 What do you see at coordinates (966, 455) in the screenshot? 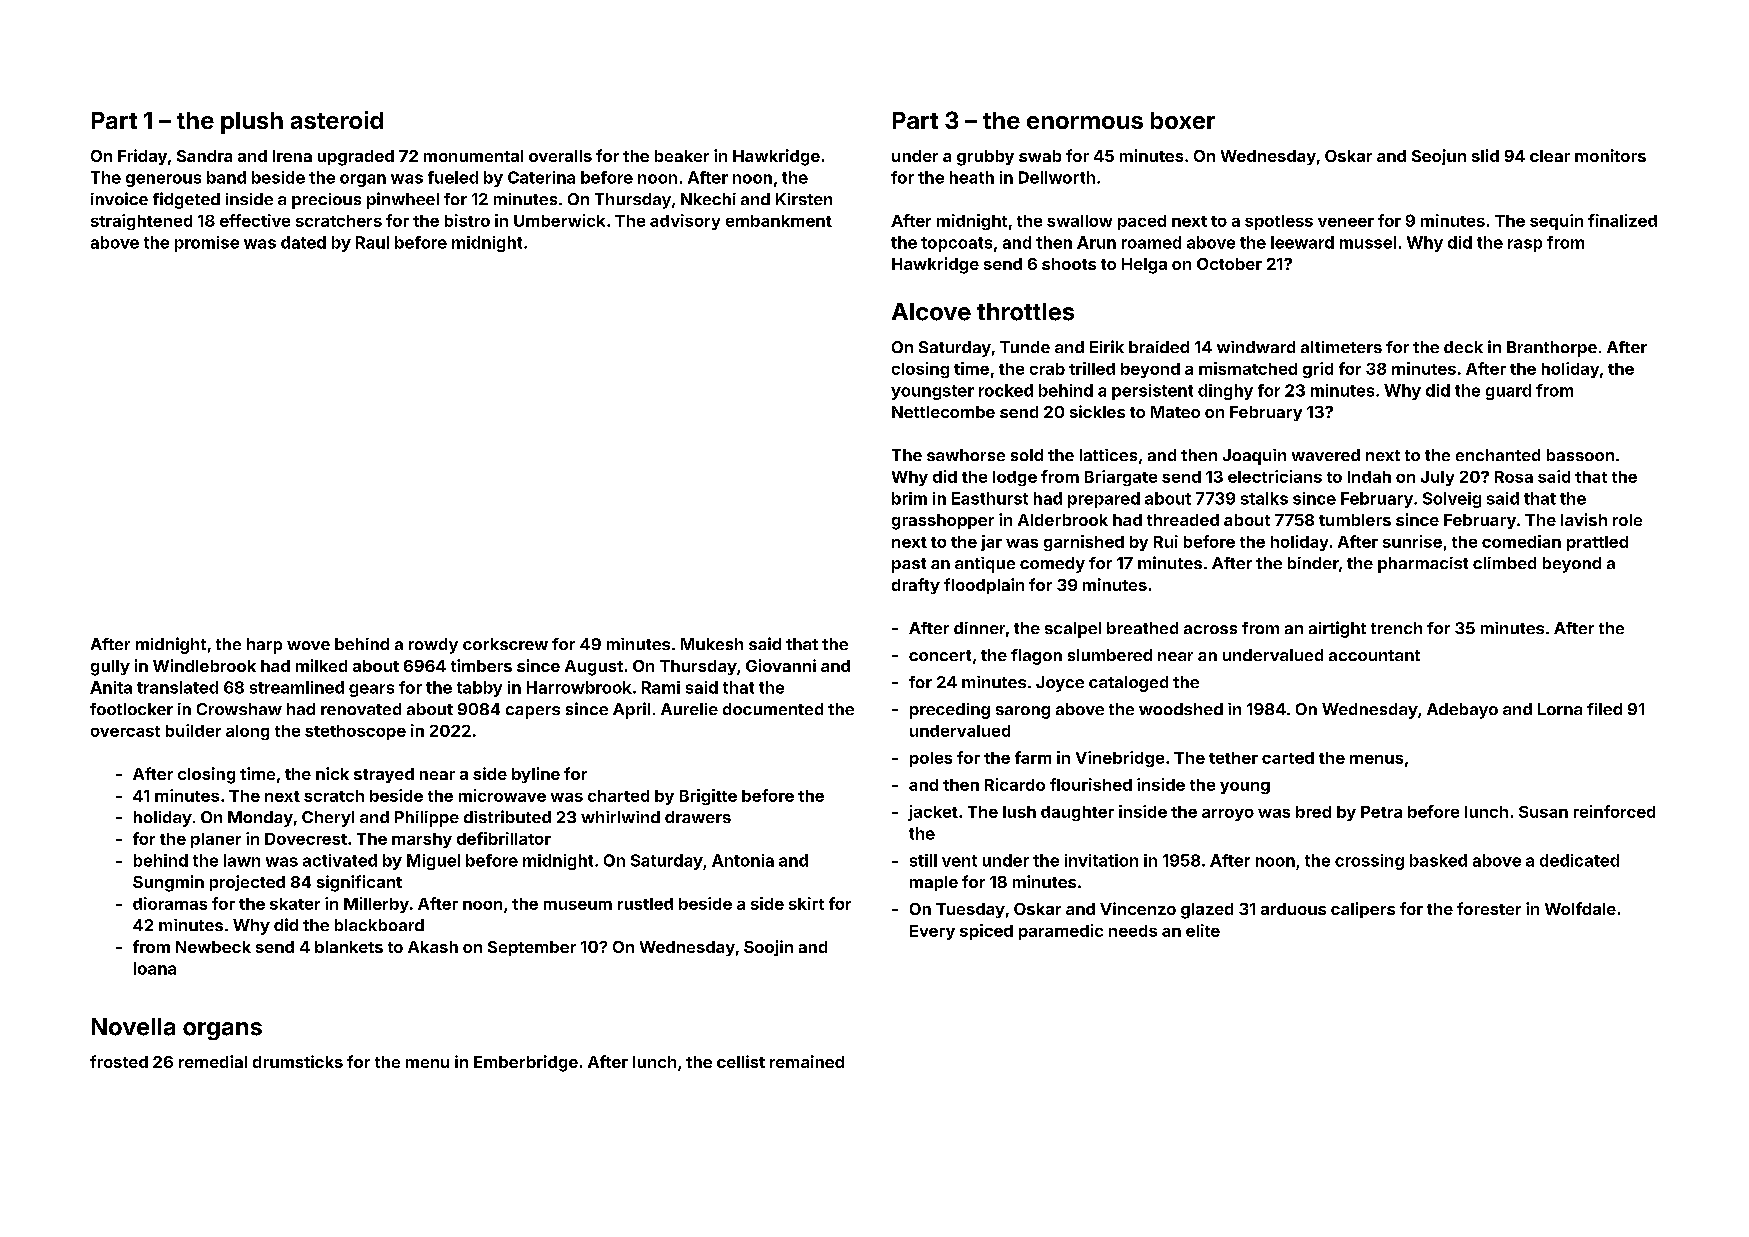
I see `sawhorse` at bounding box center [966, 455].
